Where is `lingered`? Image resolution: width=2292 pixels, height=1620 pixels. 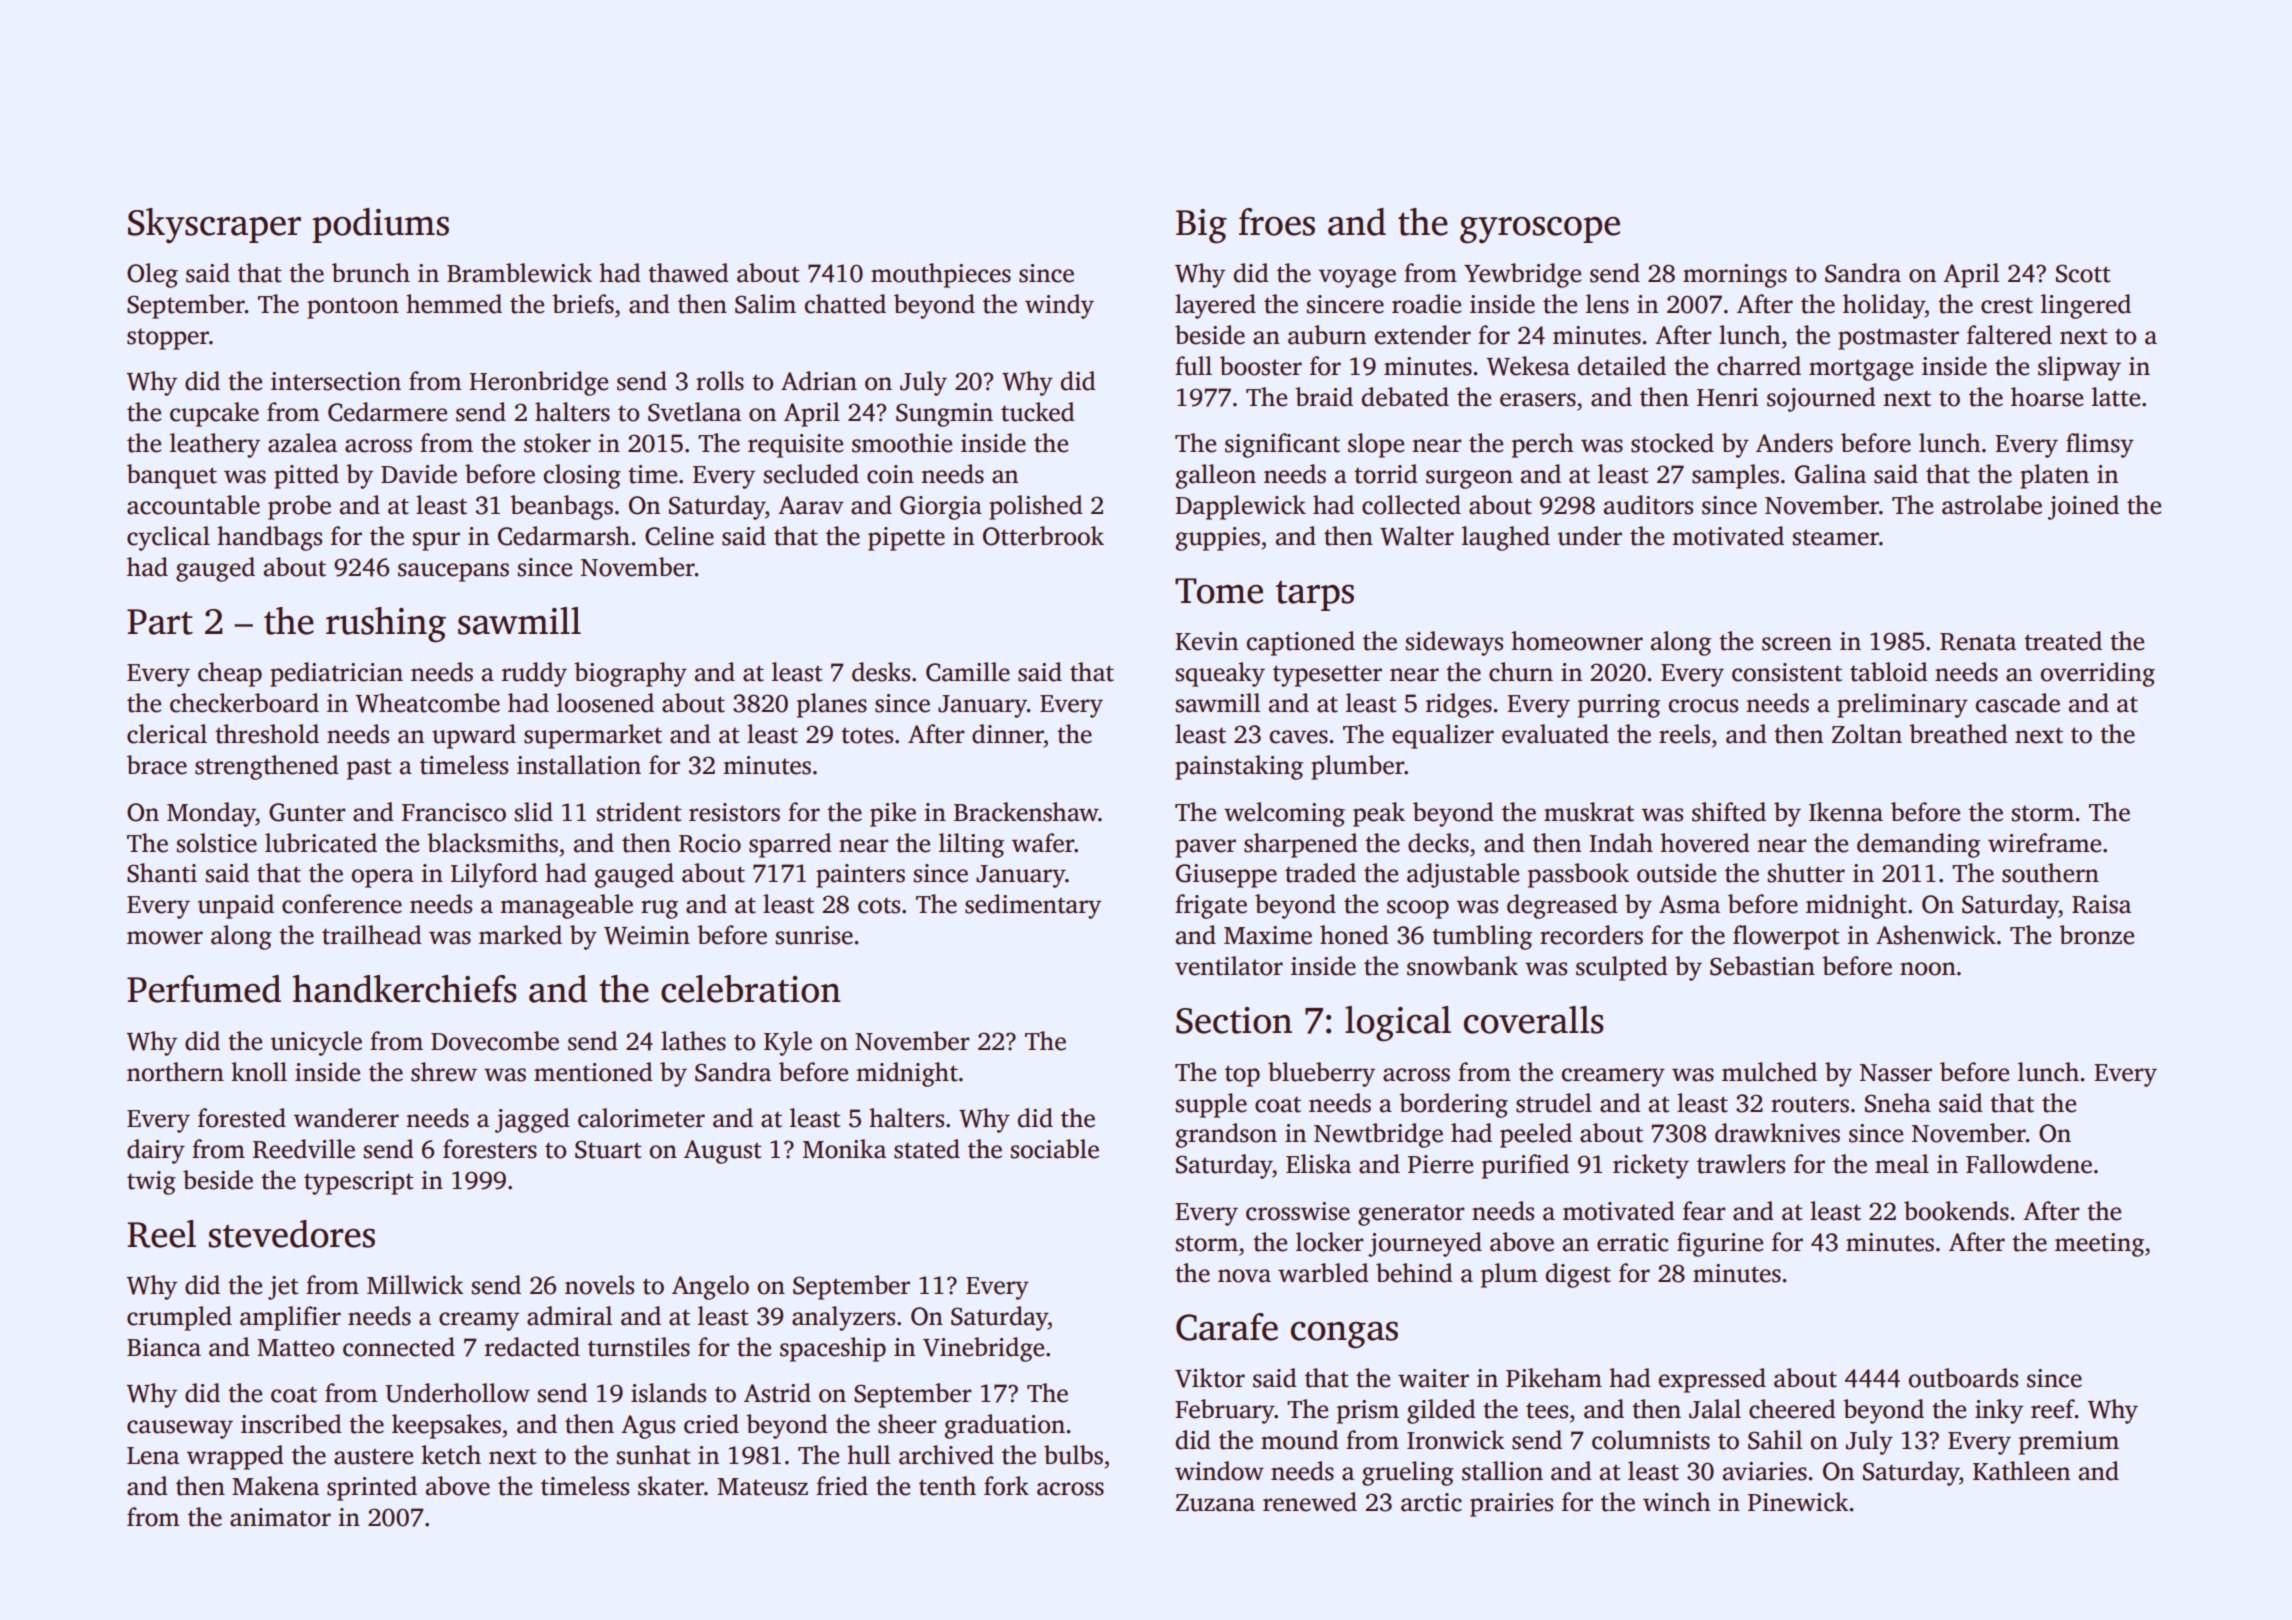 lingered is located at coordinates (2086, 306).
